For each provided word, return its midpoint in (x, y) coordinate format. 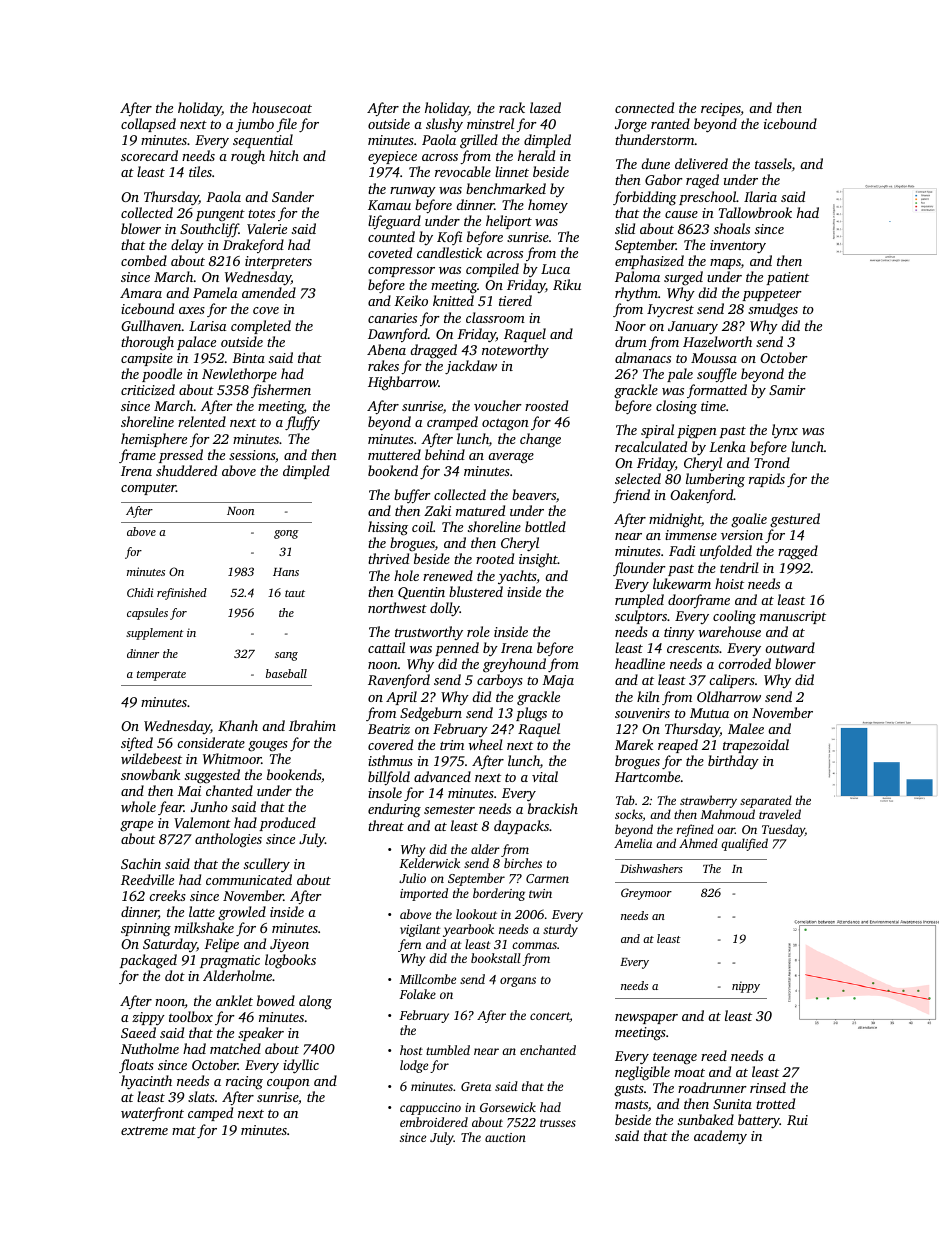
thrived (388, 558)
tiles (200, 171)
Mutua (709, 713)
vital (545, 776)
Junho (209, 806)
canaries (392, 318)
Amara (141, 293)
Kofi (449, 238)
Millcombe (427, 979)
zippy (148, 1018)
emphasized (649, 262)
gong (286, 534)
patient (787, 278)
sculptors (641, 617)
